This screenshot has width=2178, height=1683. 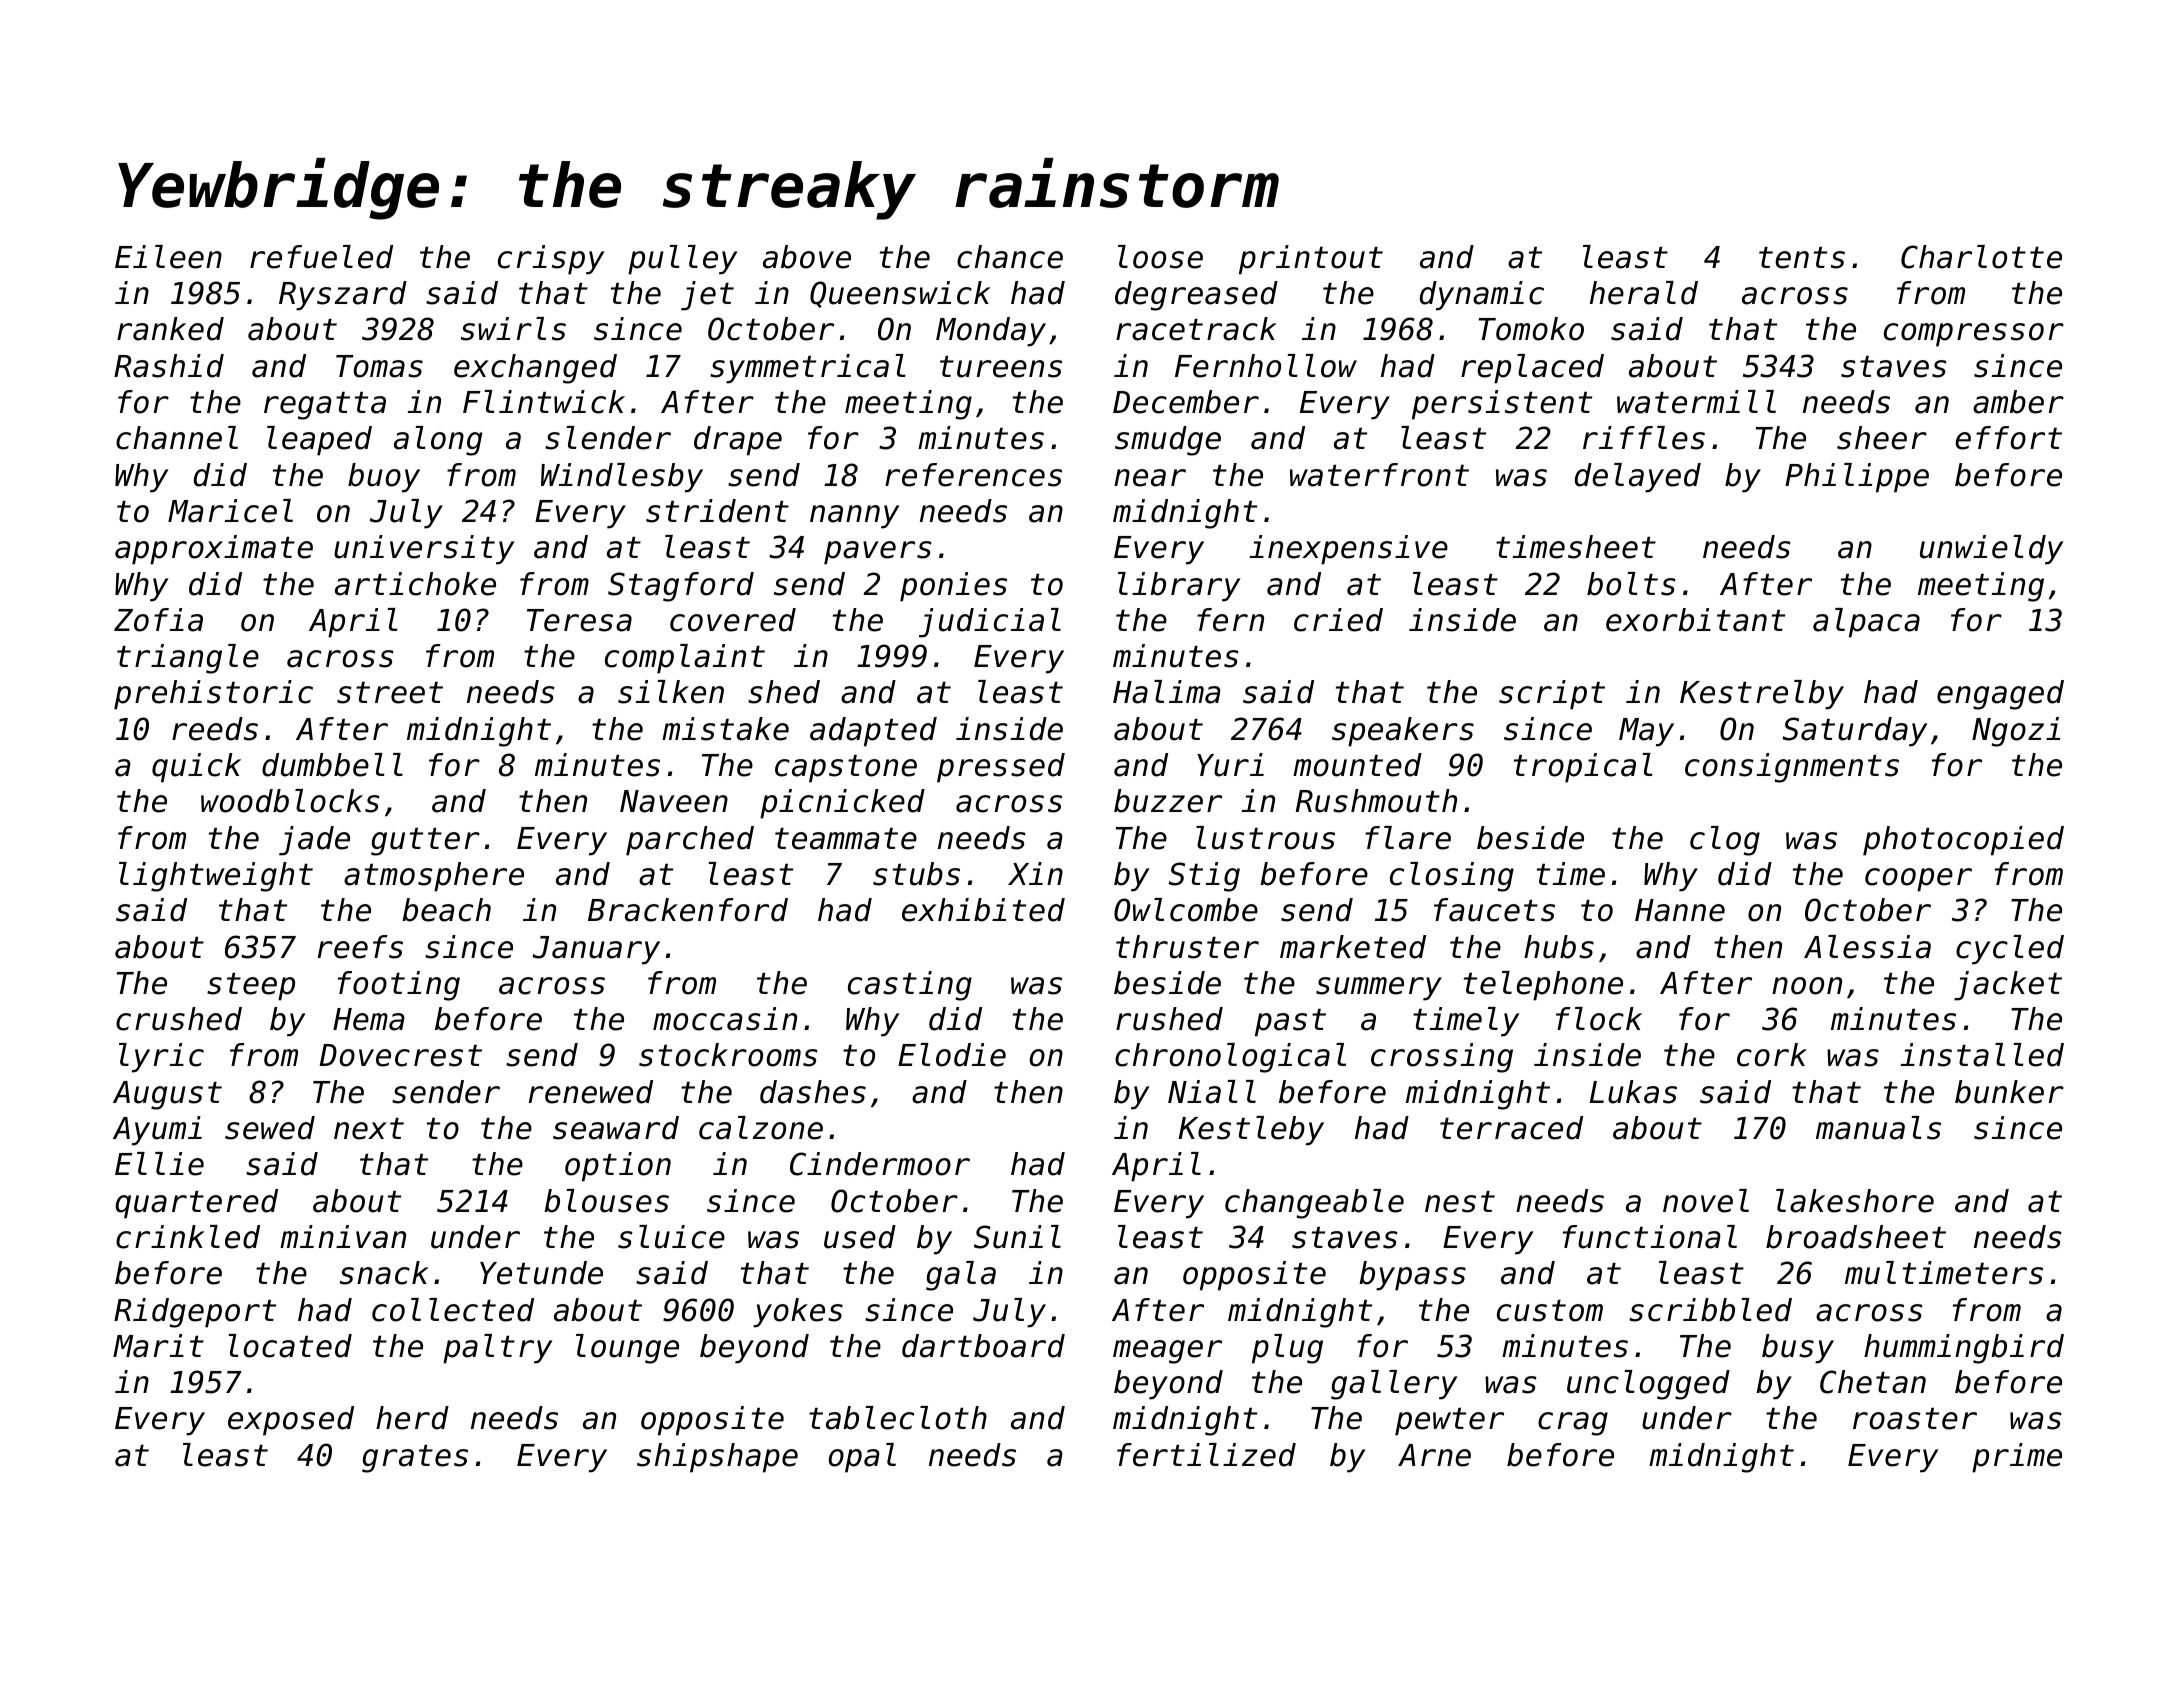 What do you see at coordinates (1212, 1092) in the screenshot?
I see `Niall` at bounding box center [1212, 1092].
